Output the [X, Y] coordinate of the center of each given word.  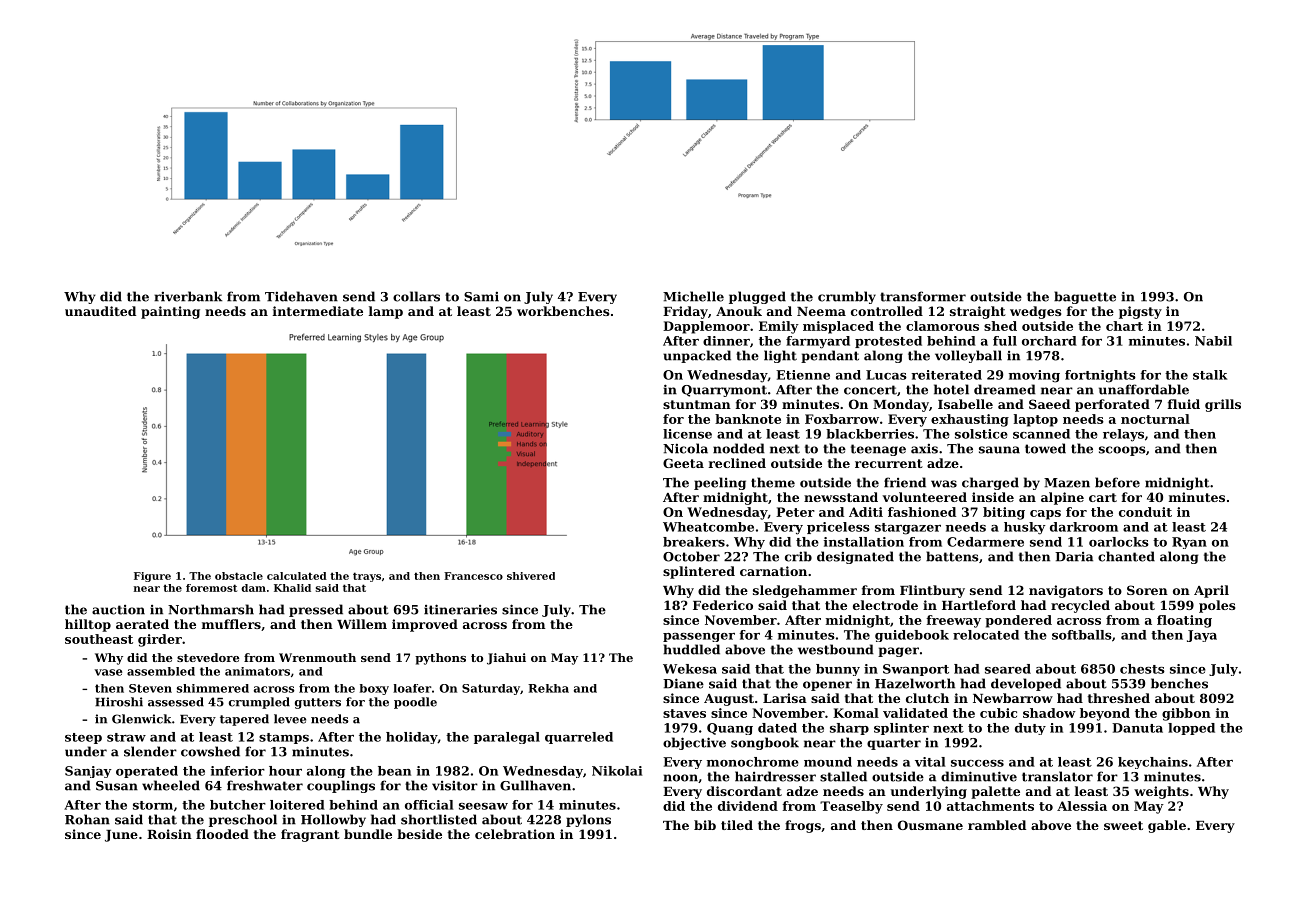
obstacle [239, 576]
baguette [1085, 297]
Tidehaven [301, 296]
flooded [222, 834]
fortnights [1100, 376]
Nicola [685, 448]
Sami [481, 297]
